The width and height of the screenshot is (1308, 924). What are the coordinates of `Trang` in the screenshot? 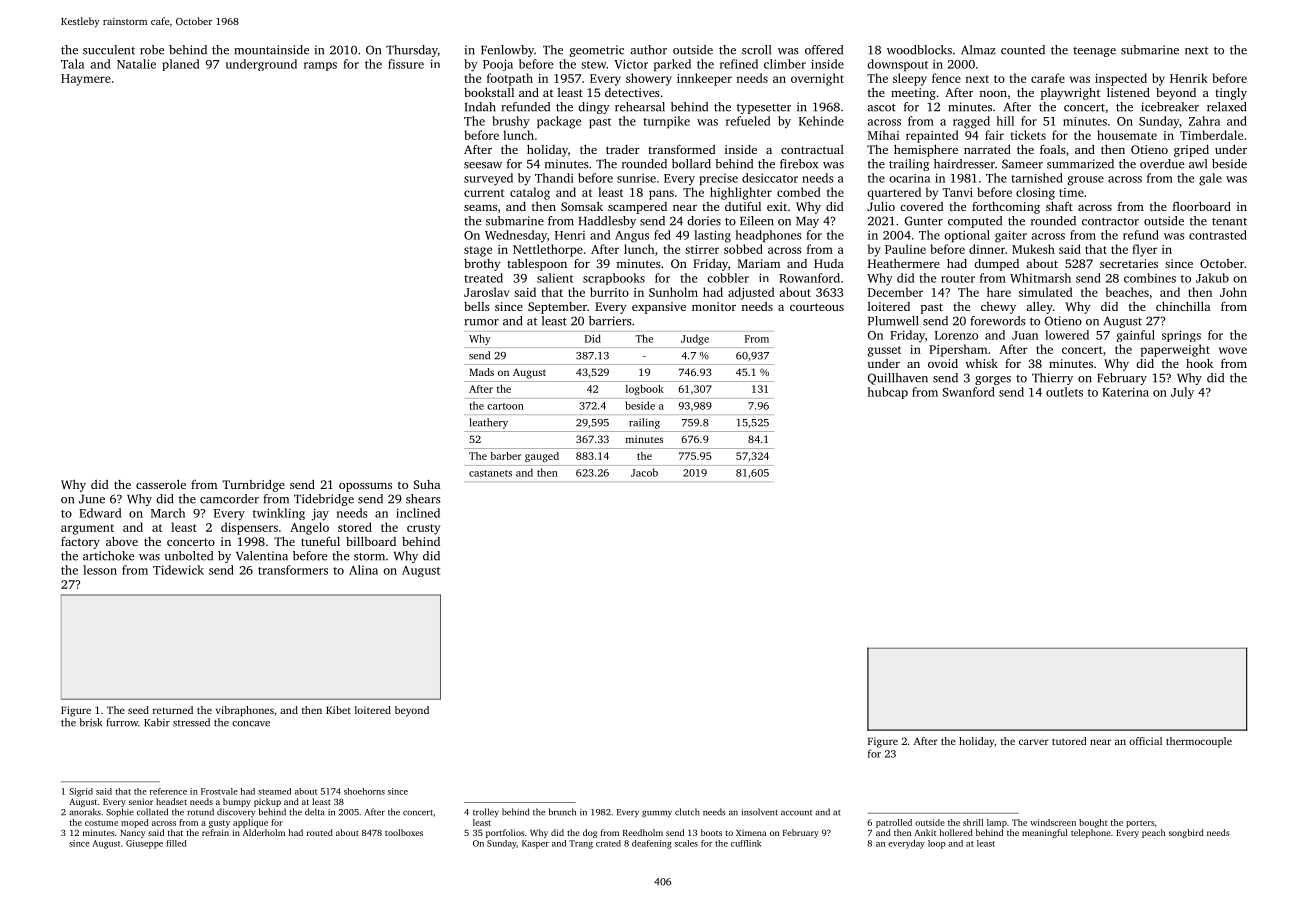 It's located at (581, 844).
